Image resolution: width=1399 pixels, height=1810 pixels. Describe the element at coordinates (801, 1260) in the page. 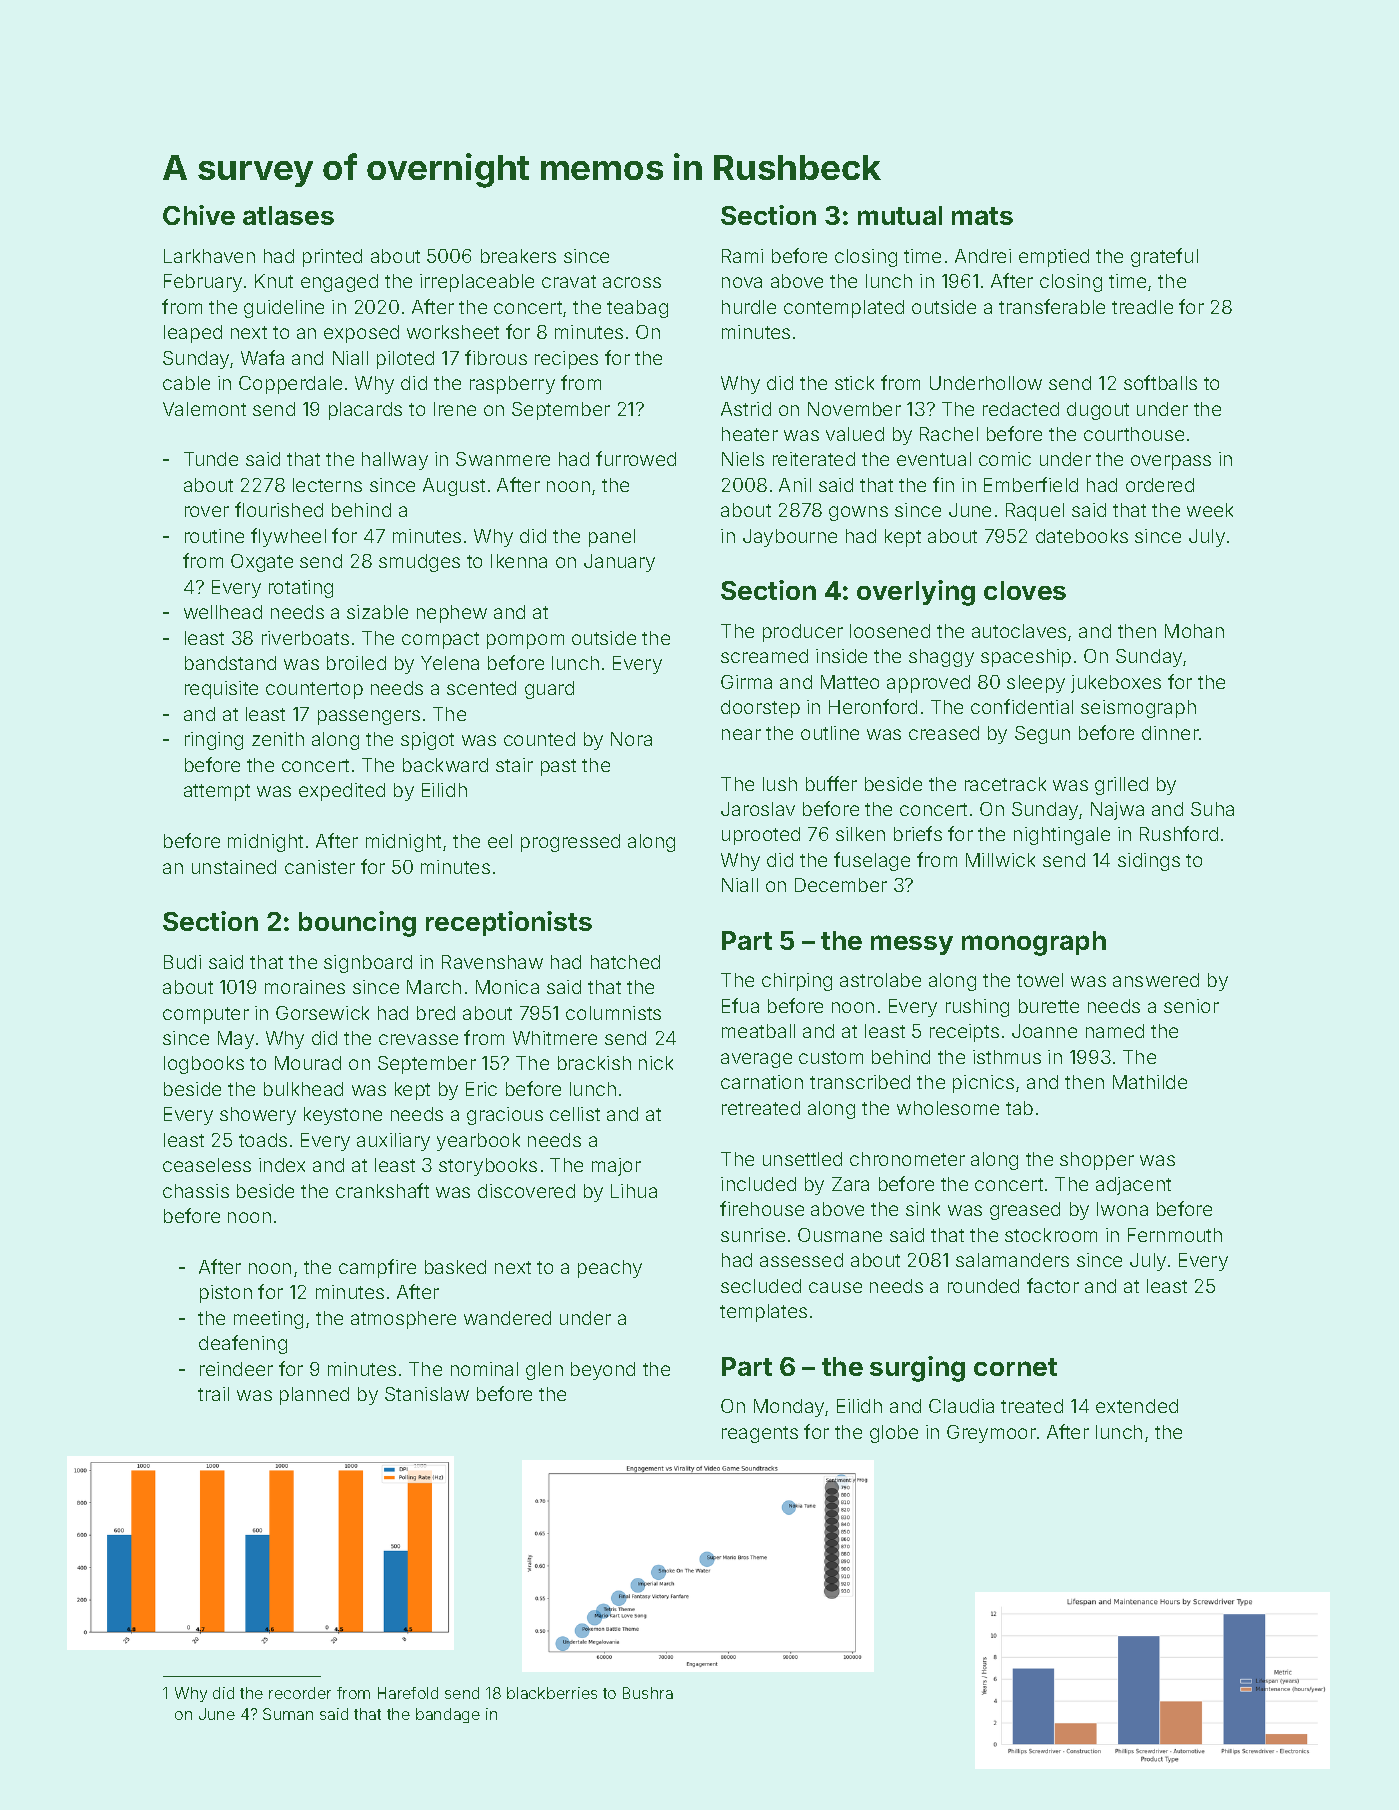

I see `assessed` at that location.
